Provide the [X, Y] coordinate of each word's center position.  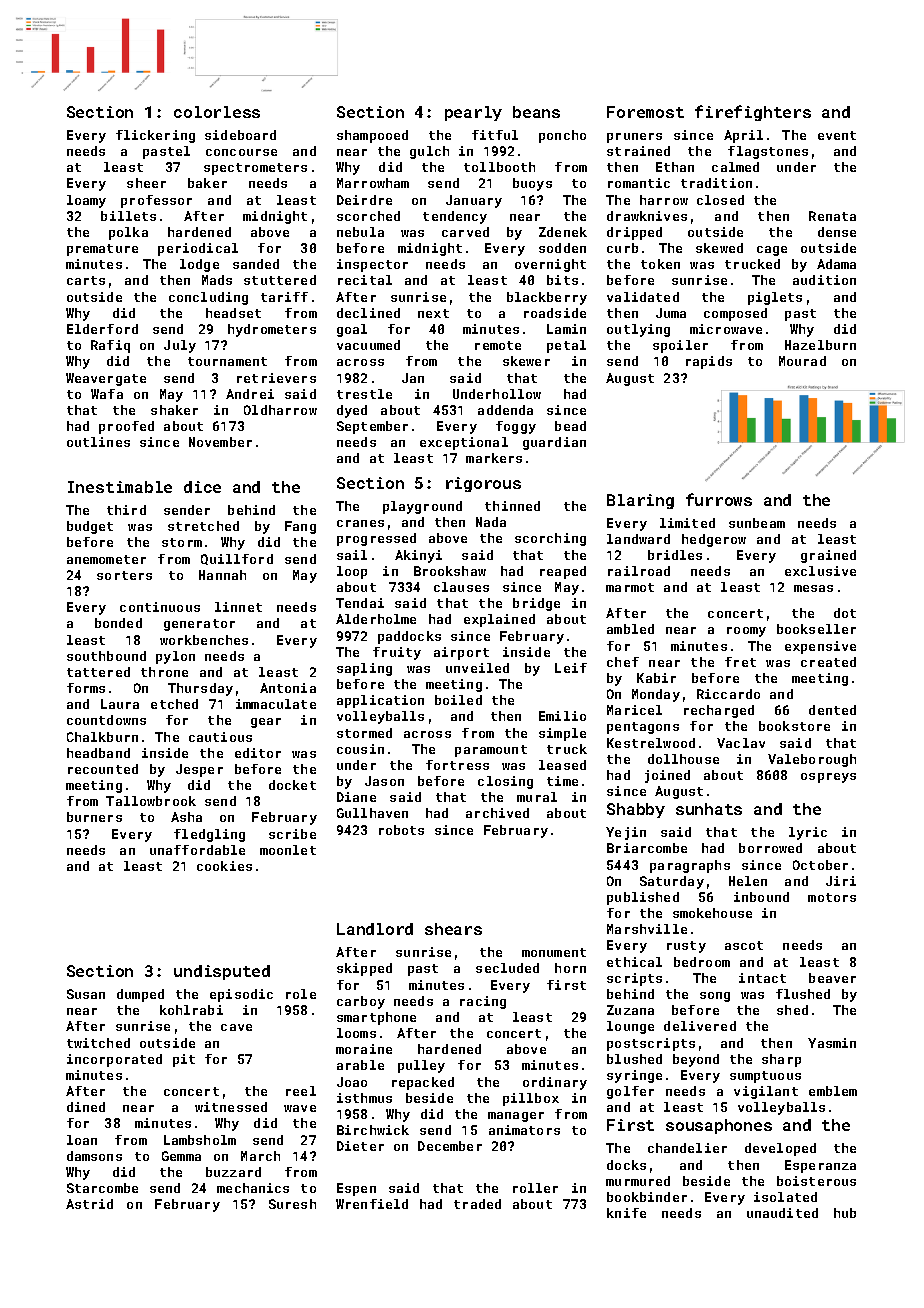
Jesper [199, 770]
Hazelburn [820, 345]
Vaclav [741, 743]
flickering [155, 136]
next [433, 313]
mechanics [253, 1188]
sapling [364, 669]
